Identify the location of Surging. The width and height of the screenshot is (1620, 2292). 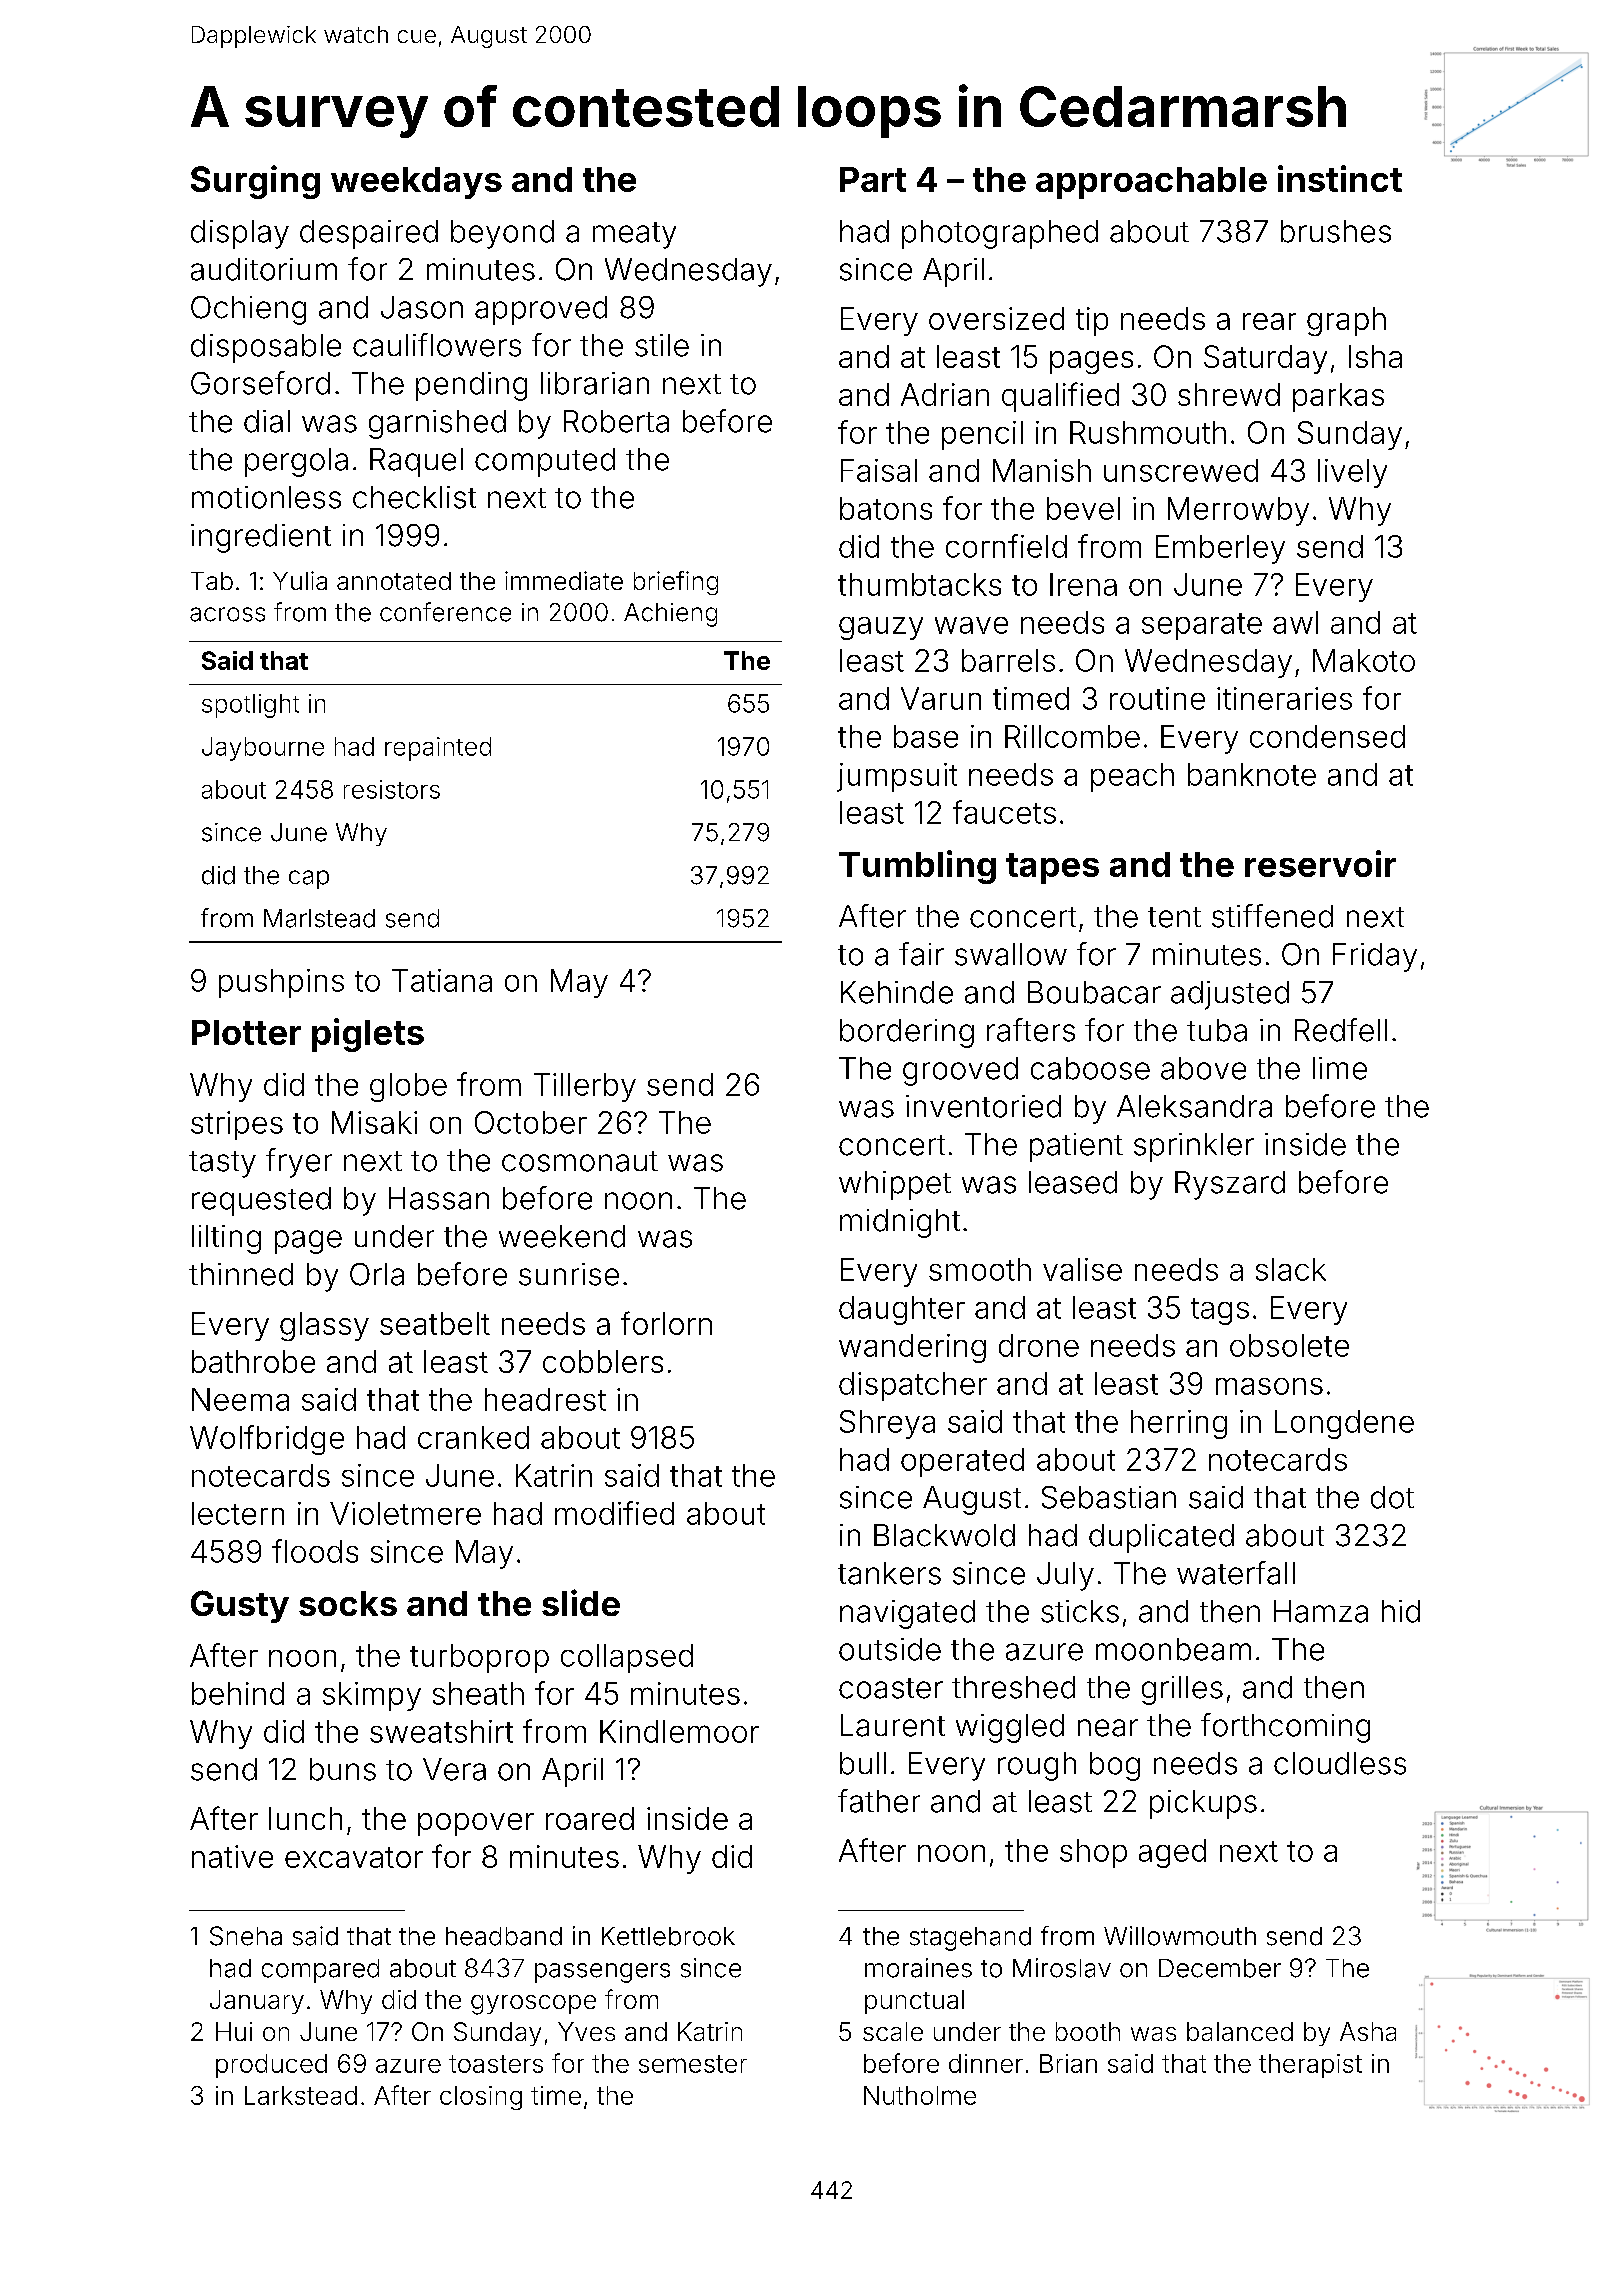
(255, 182).
